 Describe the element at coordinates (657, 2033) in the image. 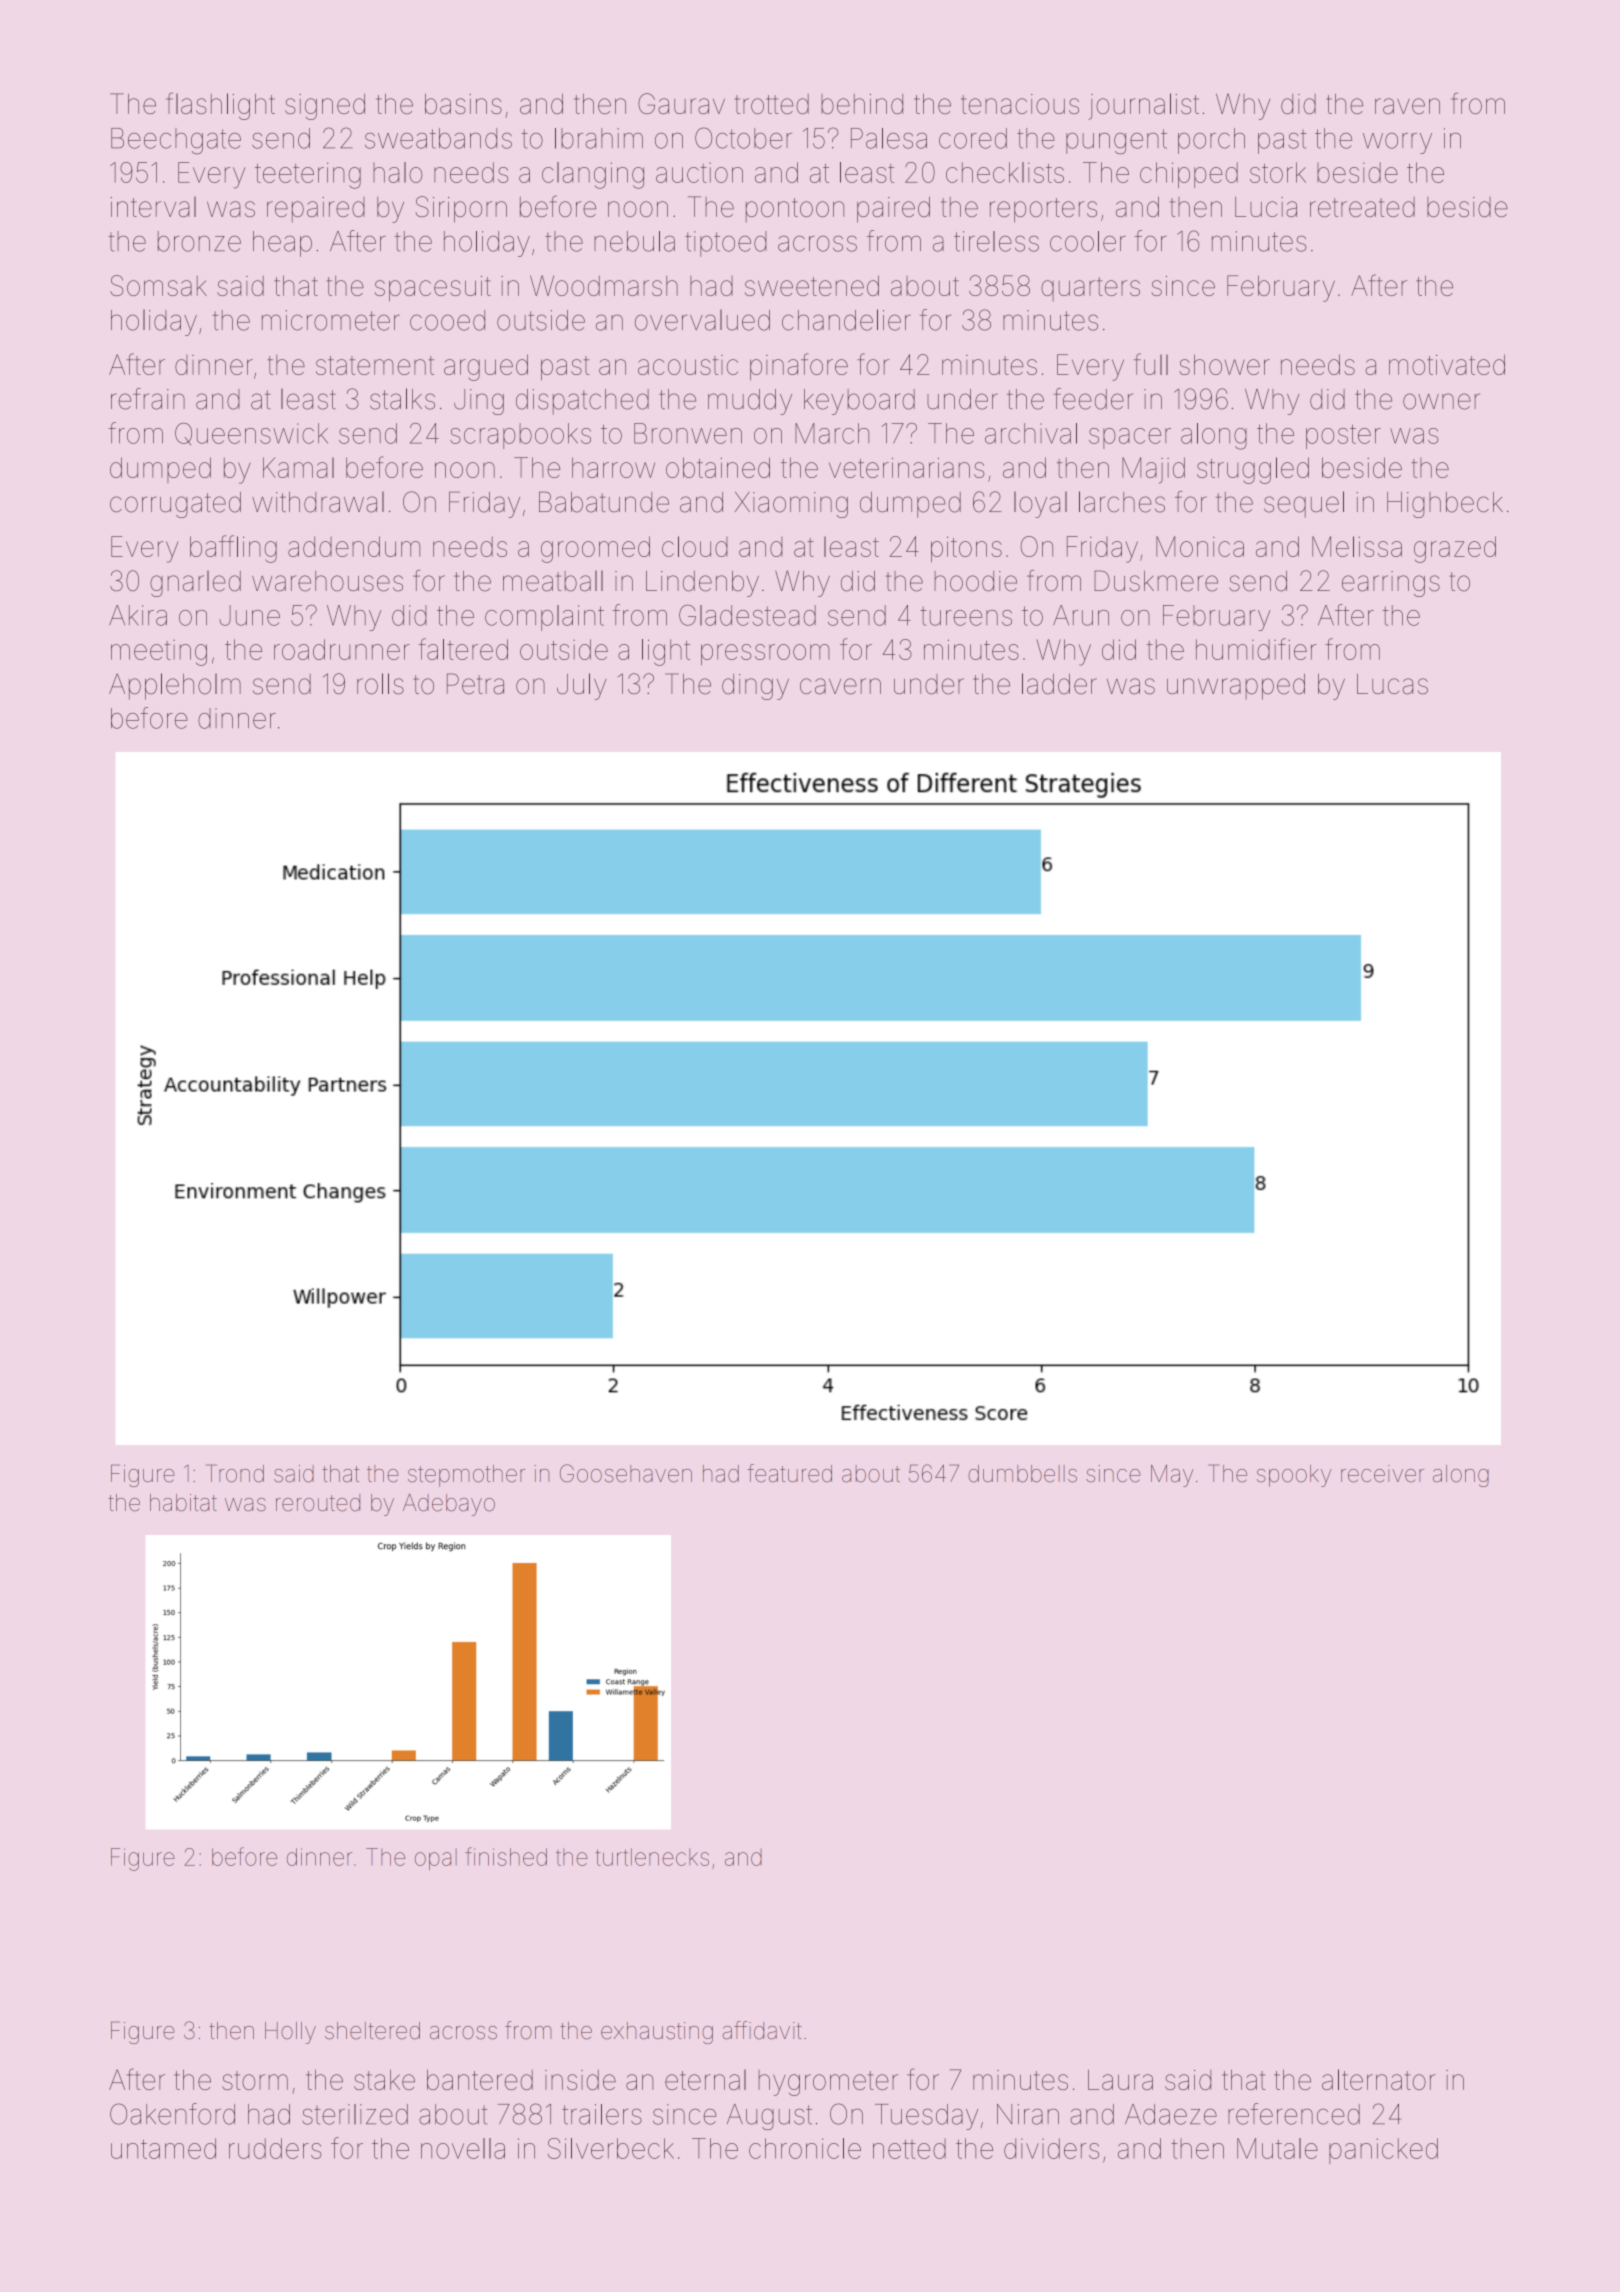

I see `exhausting` at that location.
